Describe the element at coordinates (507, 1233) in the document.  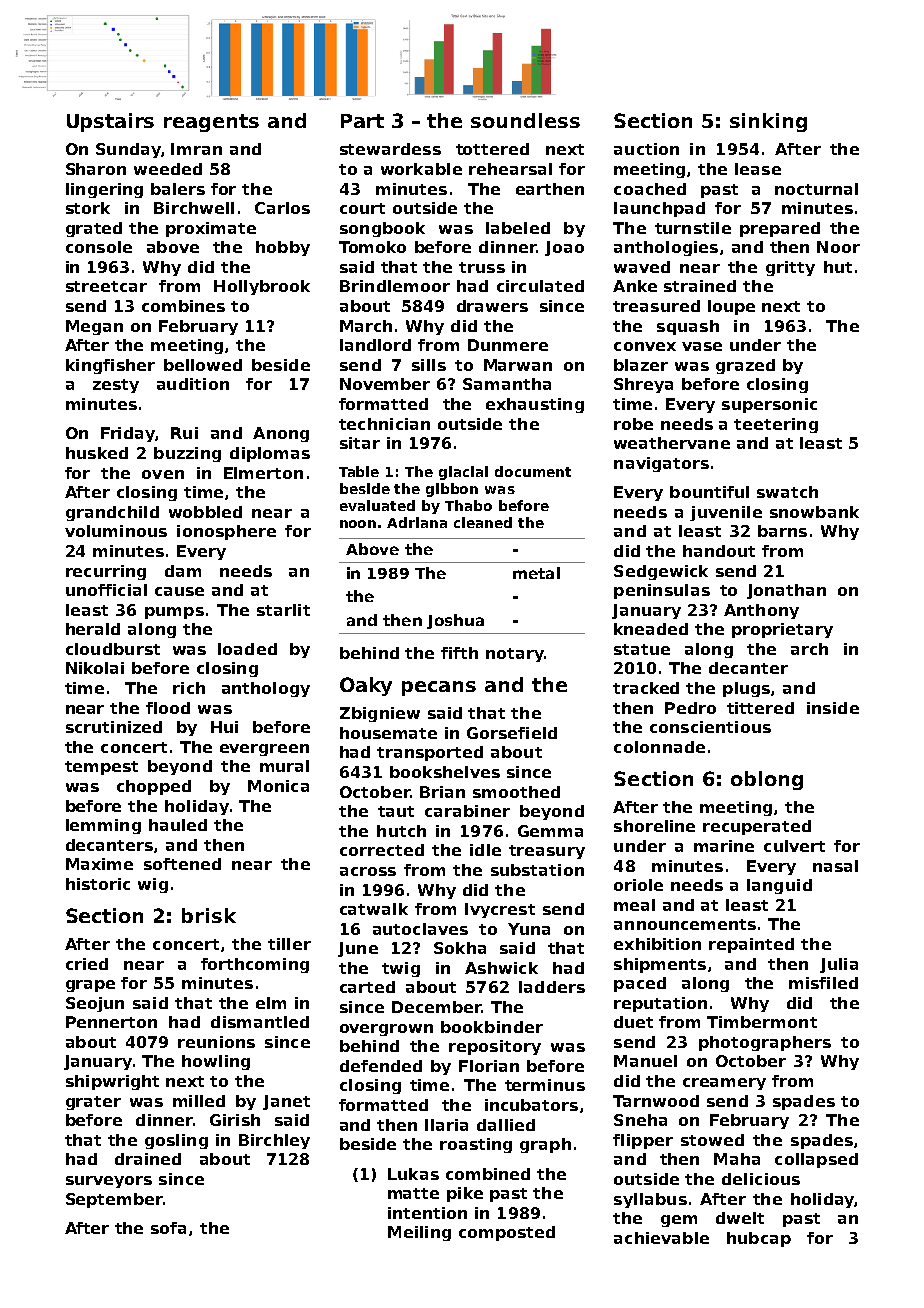
I see `composted` at that location.
